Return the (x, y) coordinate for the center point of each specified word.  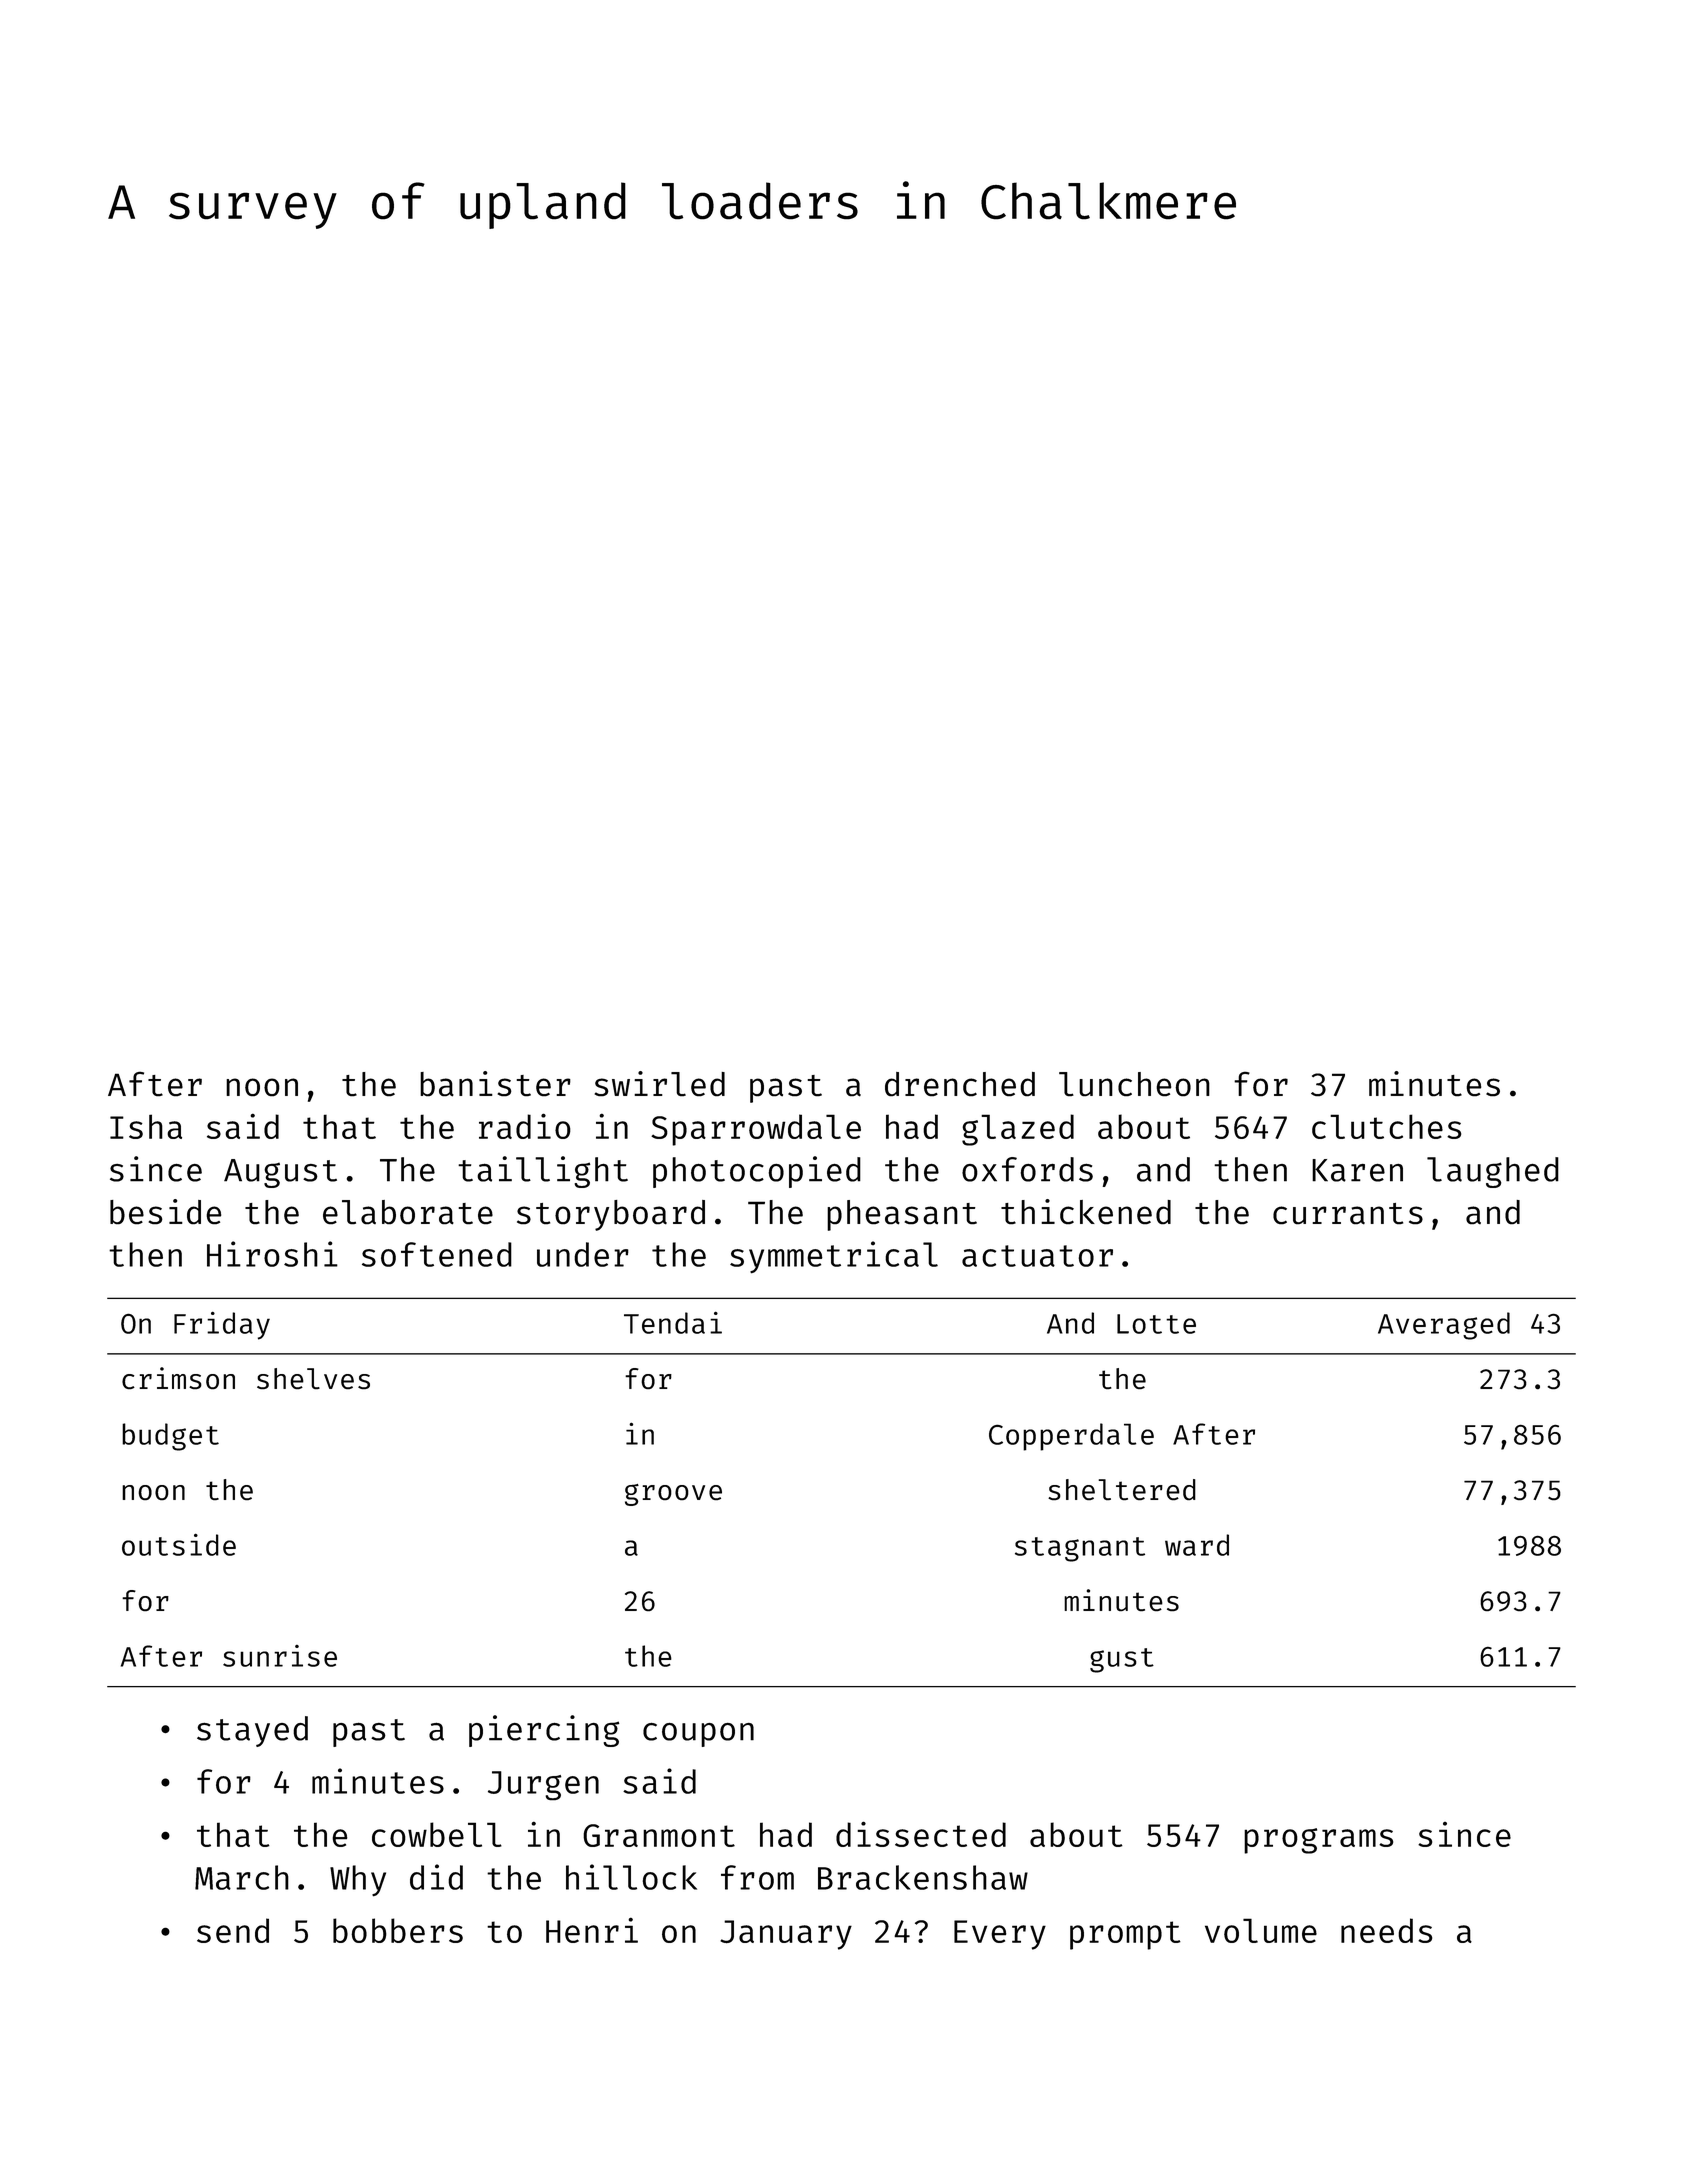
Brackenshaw (923, 1877)
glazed (1018, 1130)
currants (1348, 1214)
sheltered (1122, 1489)
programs (1318, 1841)
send (233, 1930)
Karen (1357, 1170)
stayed (252, 1731)
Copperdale (1071, 1437)
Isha (146, 1126)
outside (179, 1544)
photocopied (757, 1172)
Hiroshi (272, 1254)
